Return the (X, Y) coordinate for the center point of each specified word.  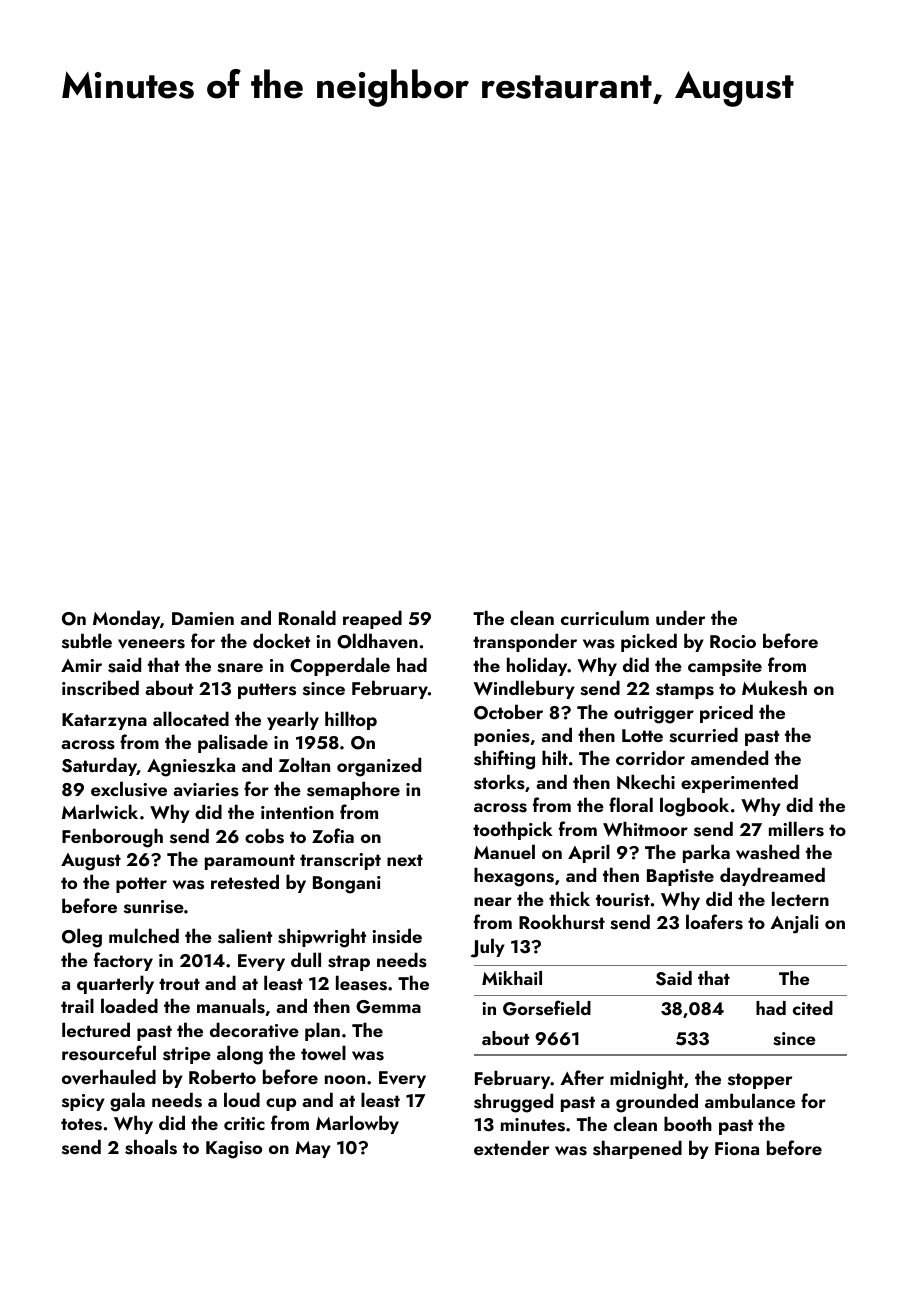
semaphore (353, 790)
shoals (151, 1147)
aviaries (206, 790)
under (680, 617)
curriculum (605, 617)
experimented (739, 783)
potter (141, 885)
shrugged (513, 1103)
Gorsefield (547, 1008)
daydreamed (772, 876)
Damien (203, 618)
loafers (714, 922)
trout (179, 984)
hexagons (514, 877)
